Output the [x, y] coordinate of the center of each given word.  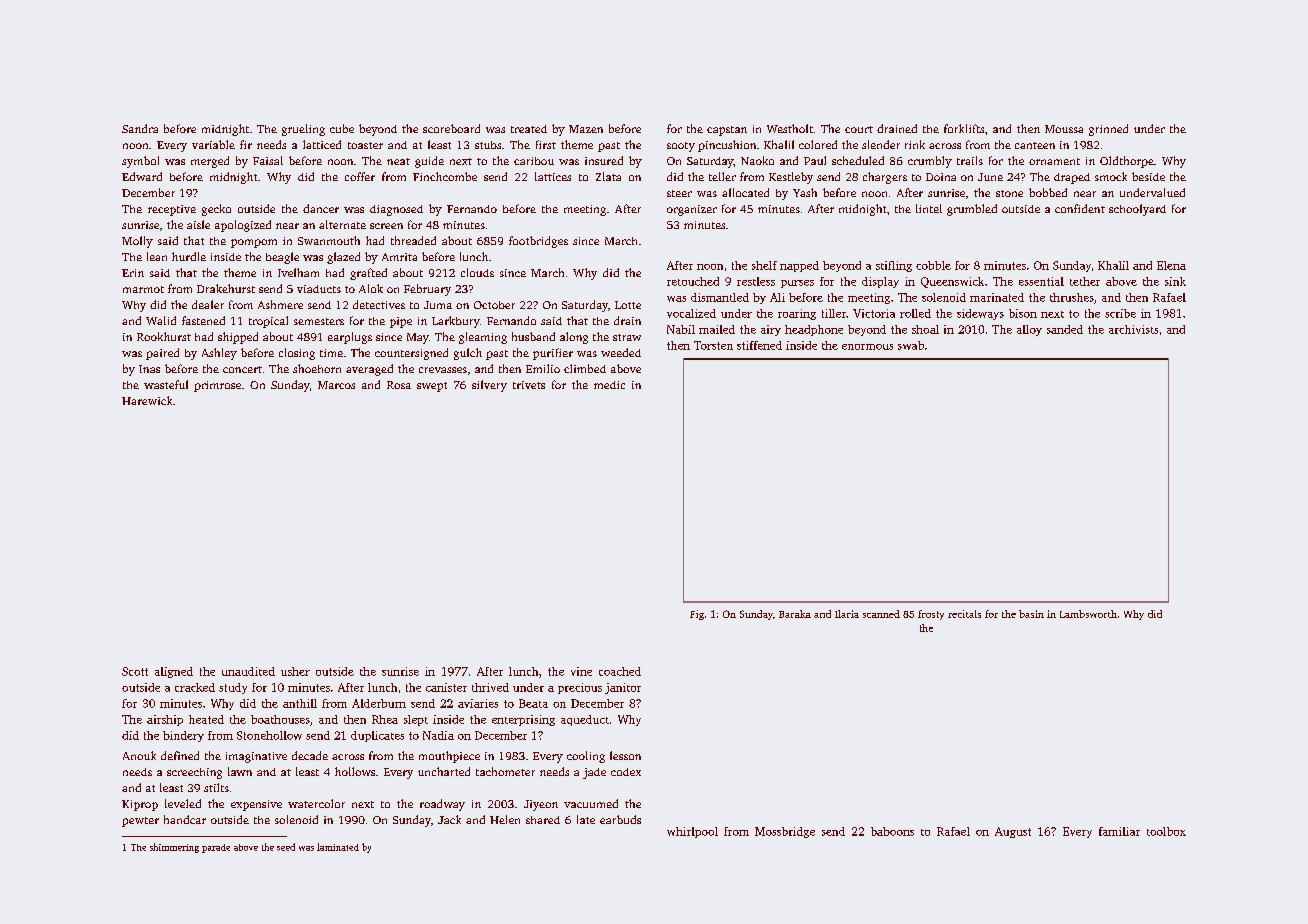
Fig [697, 615]
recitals [964, 614]
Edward [142, 176]
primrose [217, 386]
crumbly [930, 162]
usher [295, 671]
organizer [692, 210]
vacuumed [591, 803]
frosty [931, 615]
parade [216, 848]
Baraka [795, 614]
